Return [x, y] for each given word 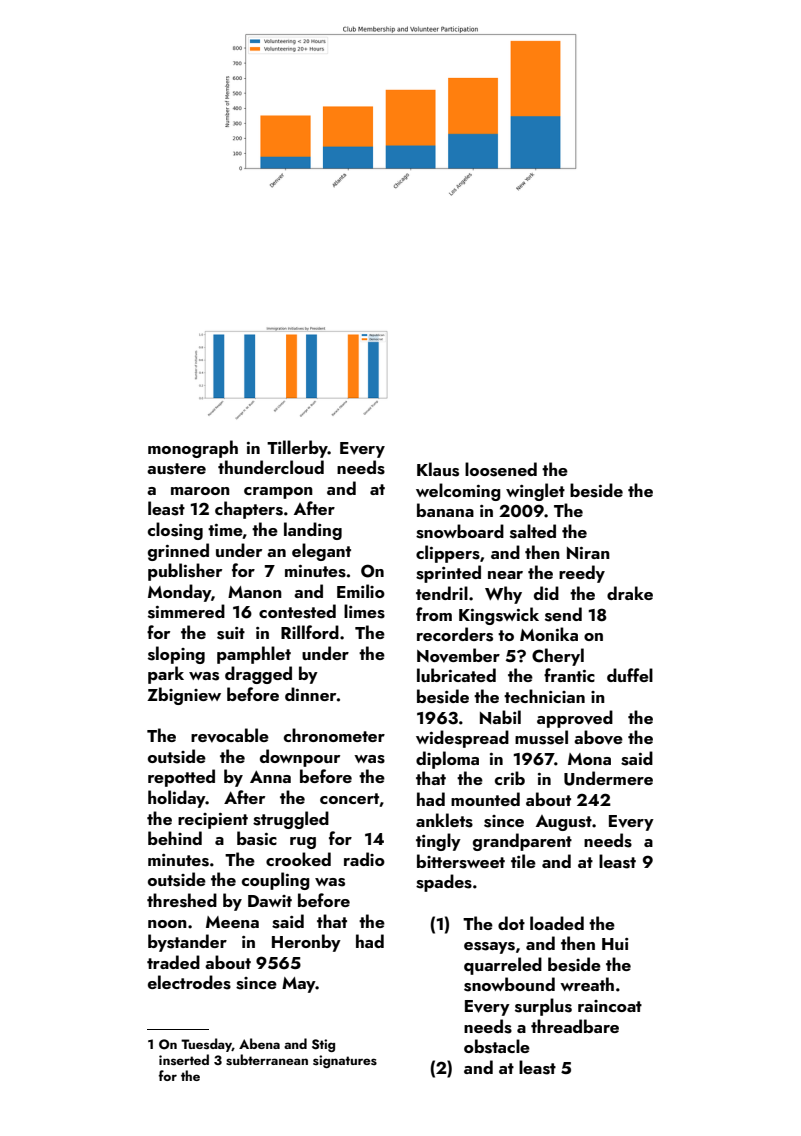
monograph [193, 449]
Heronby [306, 943]
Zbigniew [184, 696]
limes [364, 611]
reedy [582, 574]
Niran [588, 553]
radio [364, 859]
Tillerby [297, 449]
